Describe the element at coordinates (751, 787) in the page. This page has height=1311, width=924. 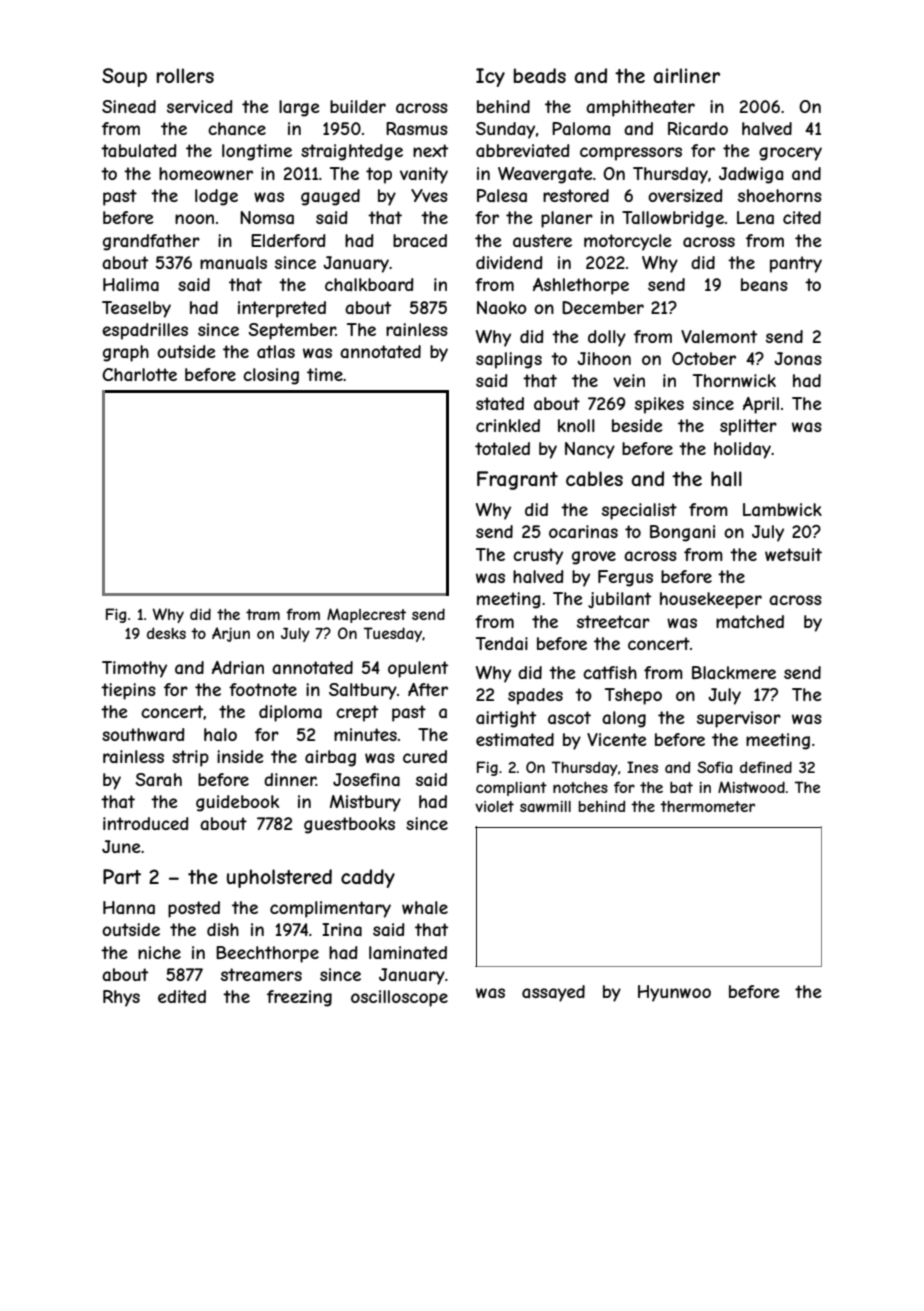
I see `Mistwood` at that location.
